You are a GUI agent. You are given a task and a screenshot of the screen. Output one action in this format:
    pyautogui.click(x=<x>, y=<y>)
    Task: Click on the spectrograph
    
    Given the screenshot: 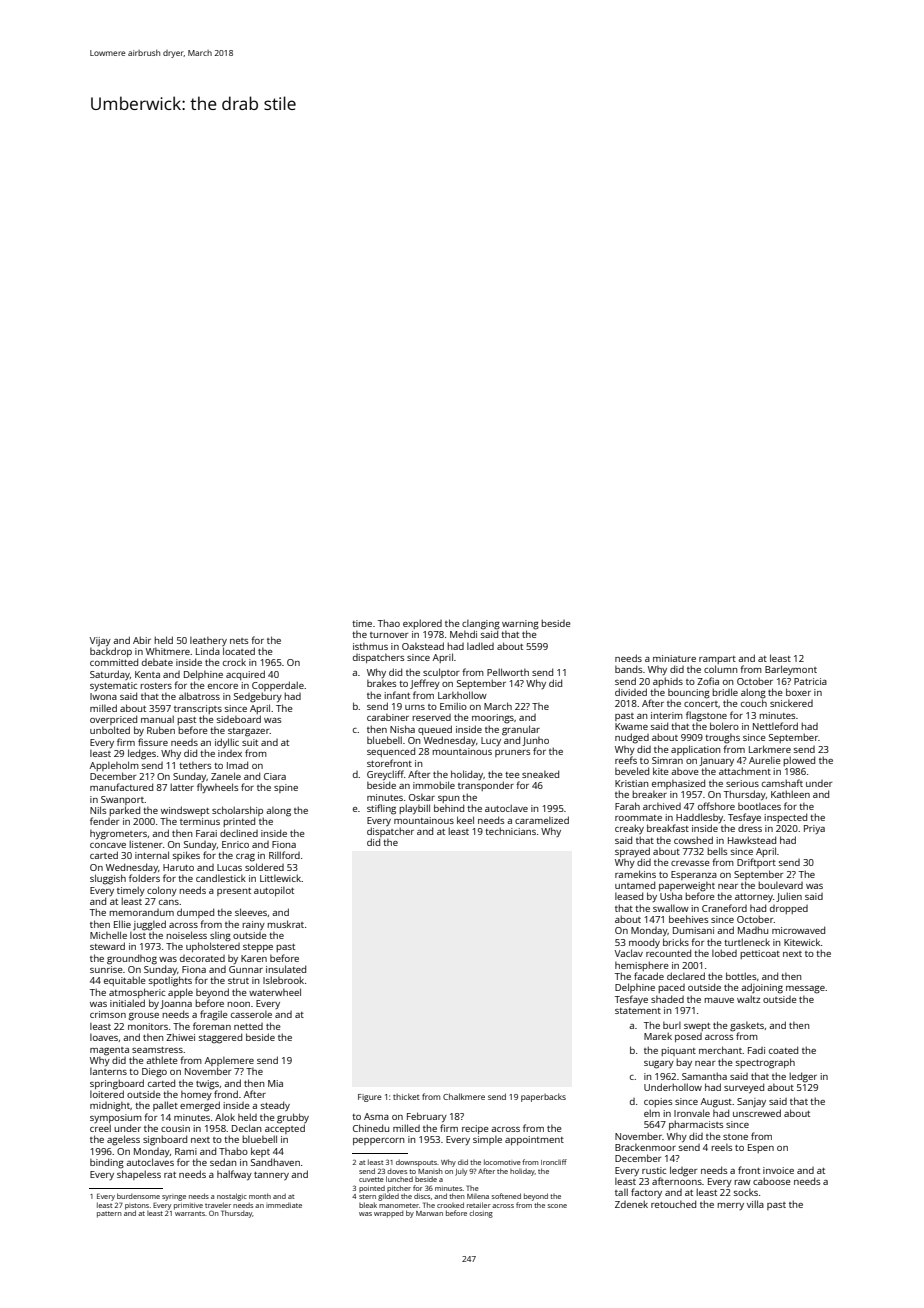 What is the action you would take?
    pyautogui.click(x=765, y=1063)
